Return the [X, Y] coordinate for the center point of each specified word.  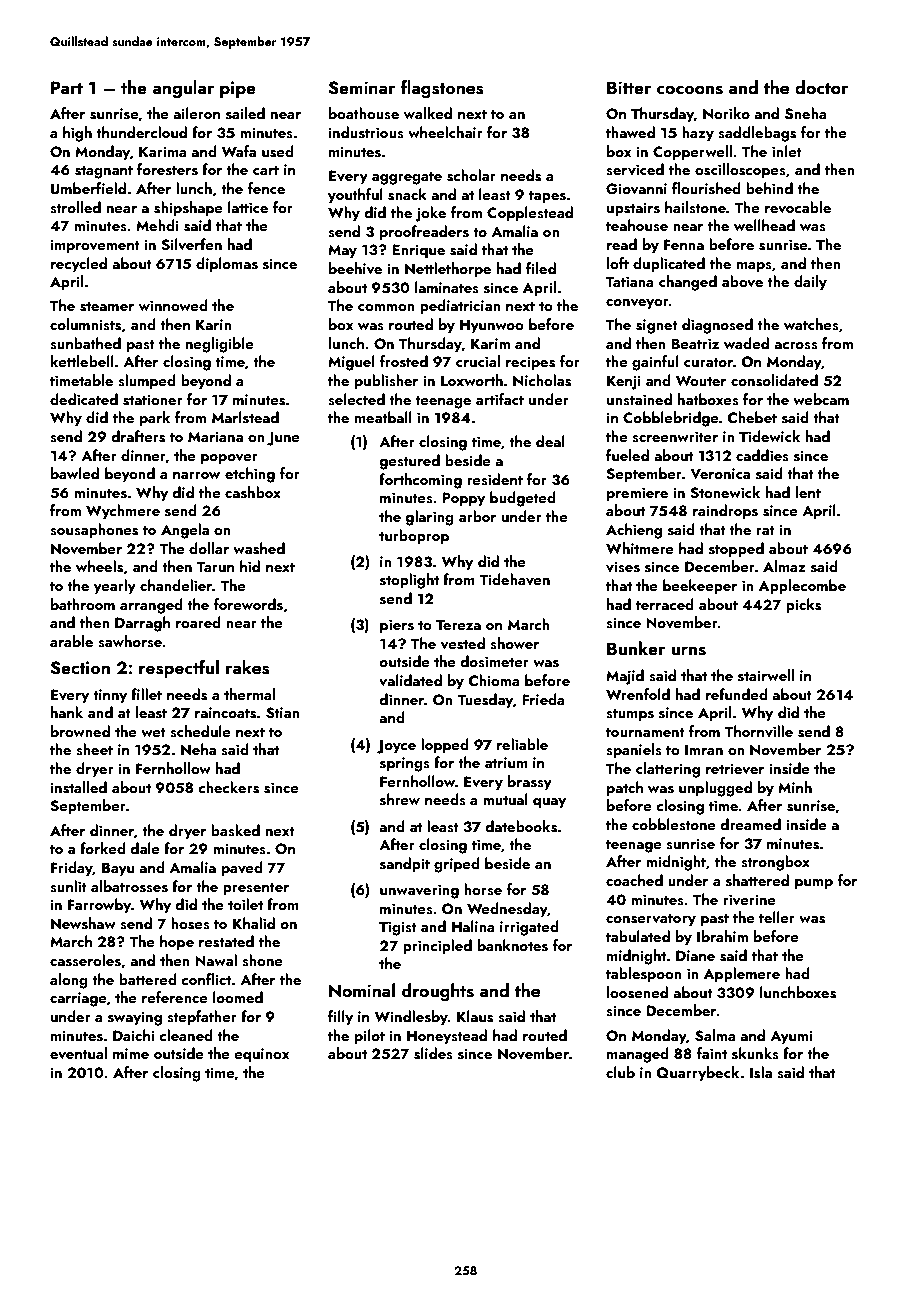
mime [131, 1053]
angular [183, 89]
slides [433, 1053]
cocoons [690, 90]
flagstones [442, 89]
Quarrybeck [698, 1074]
